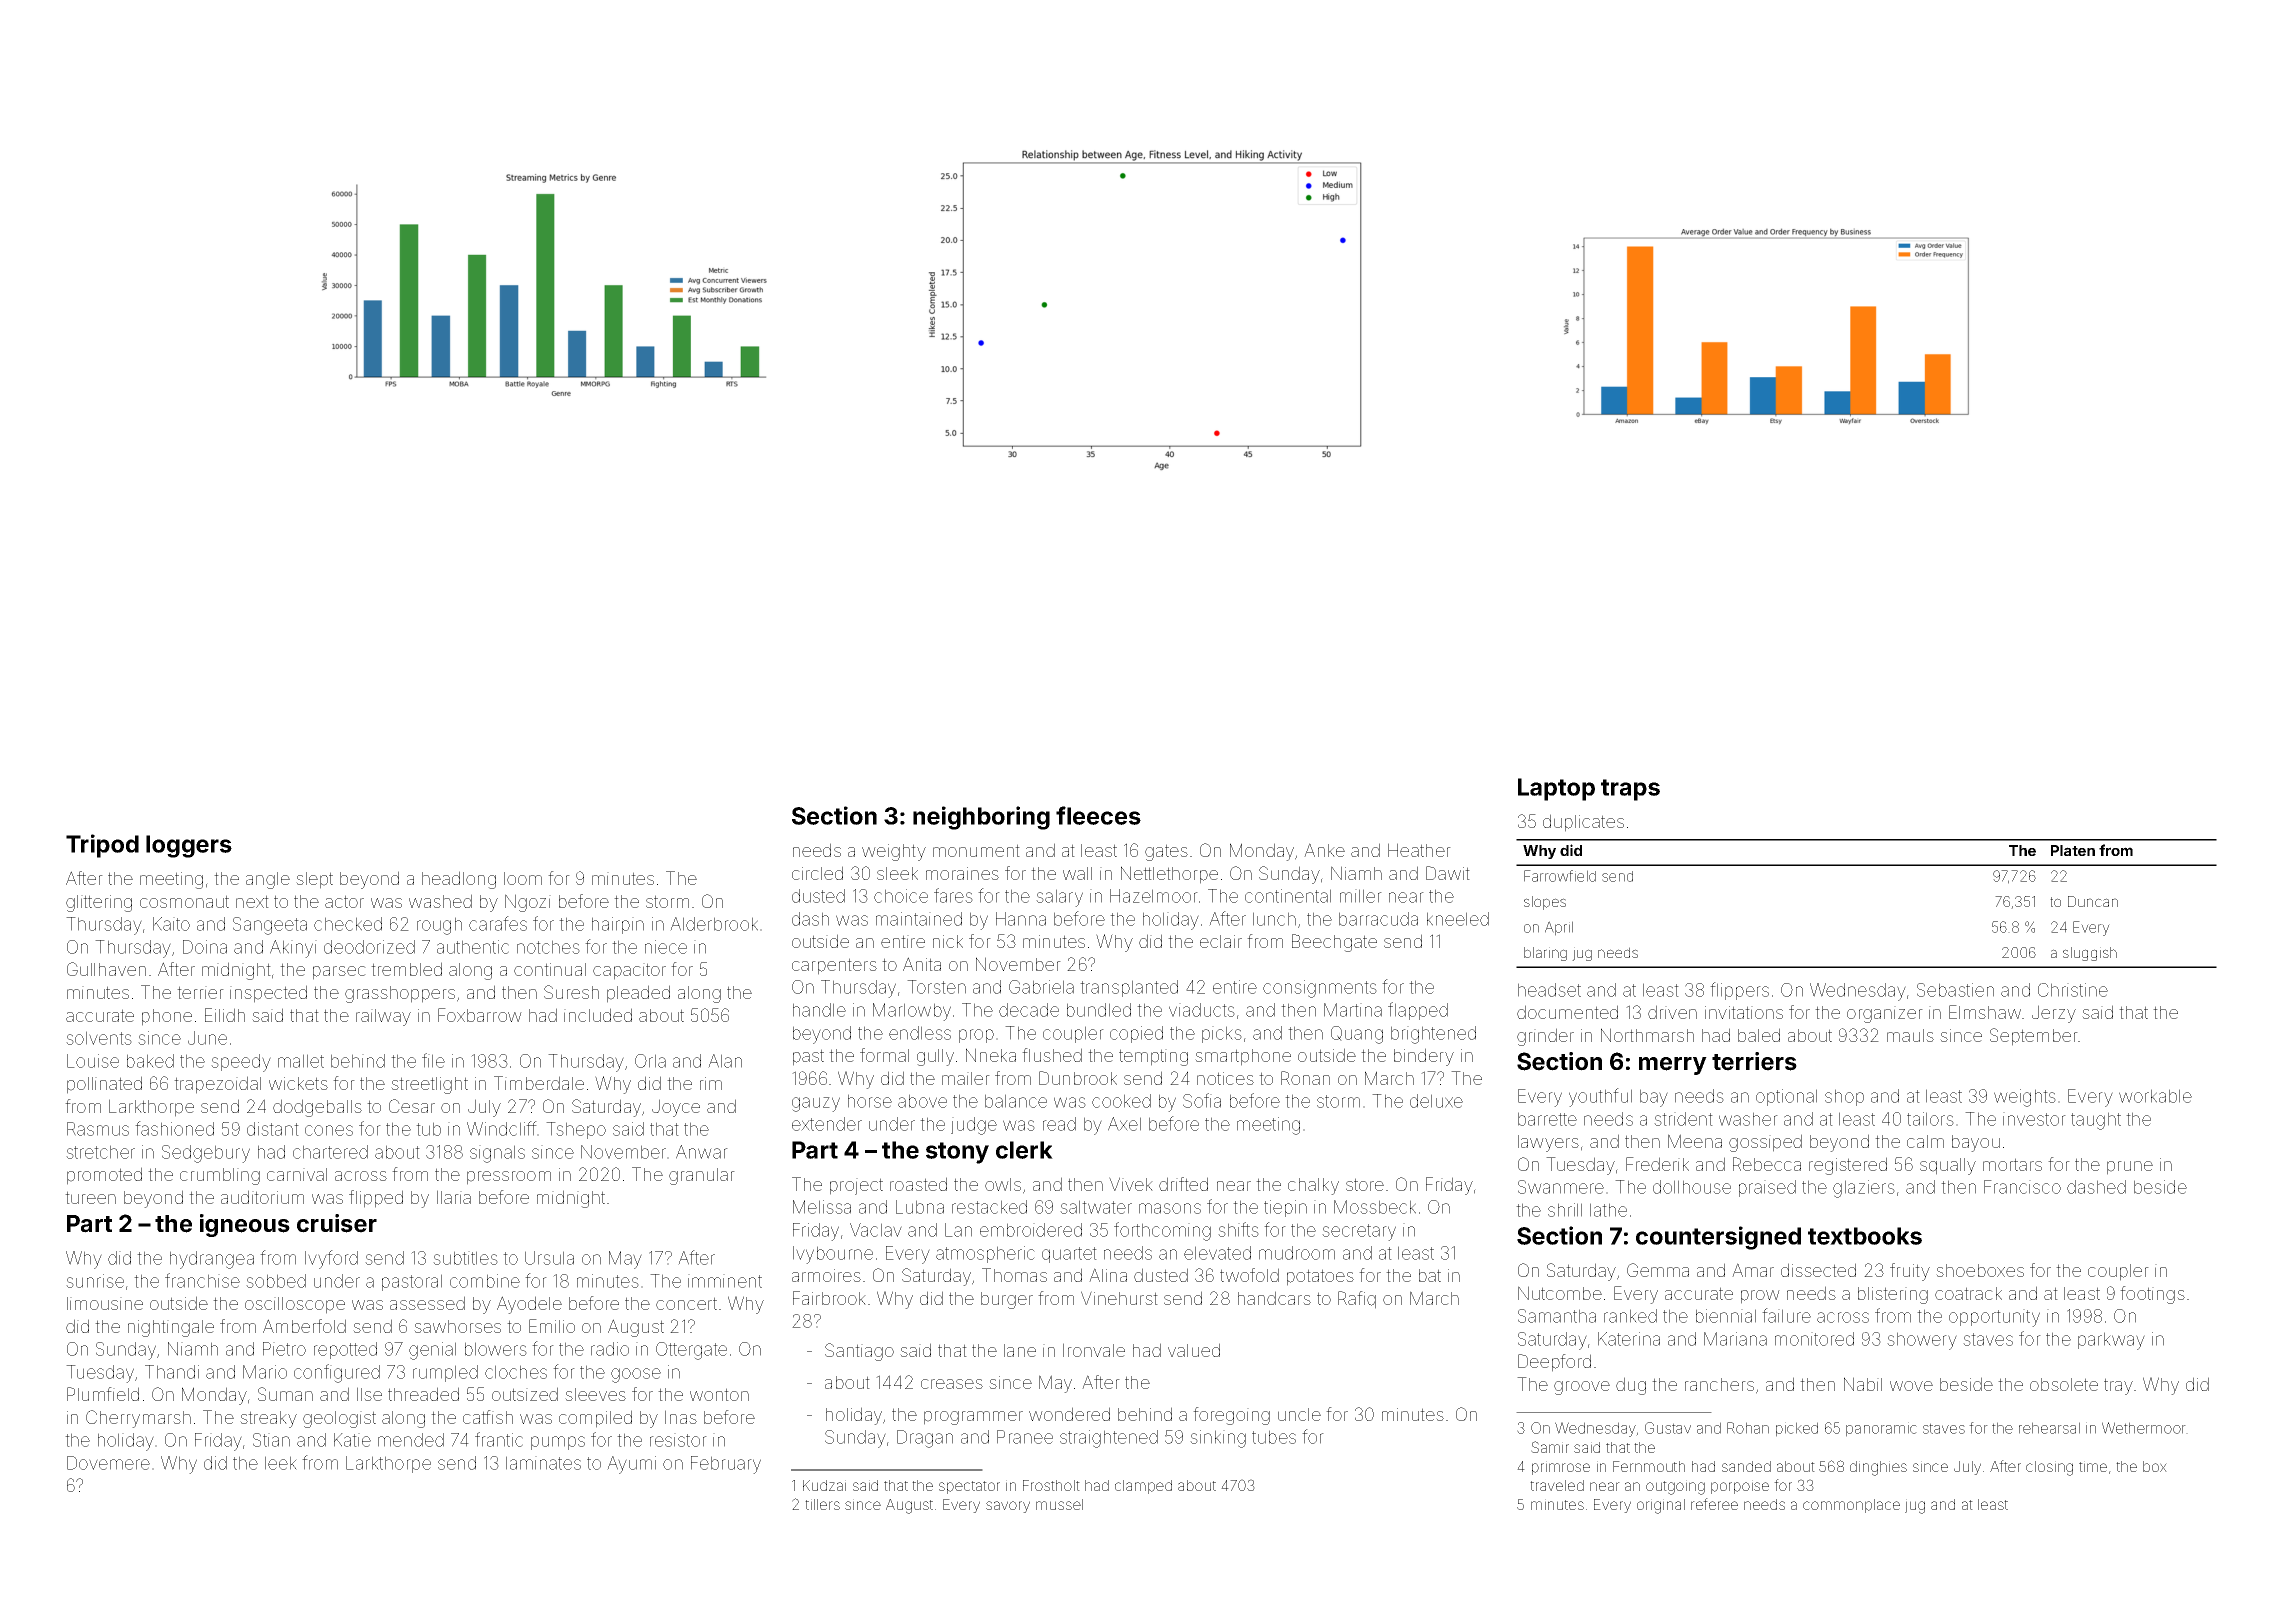  I want to click on Dawit, so click(1448, 873).
